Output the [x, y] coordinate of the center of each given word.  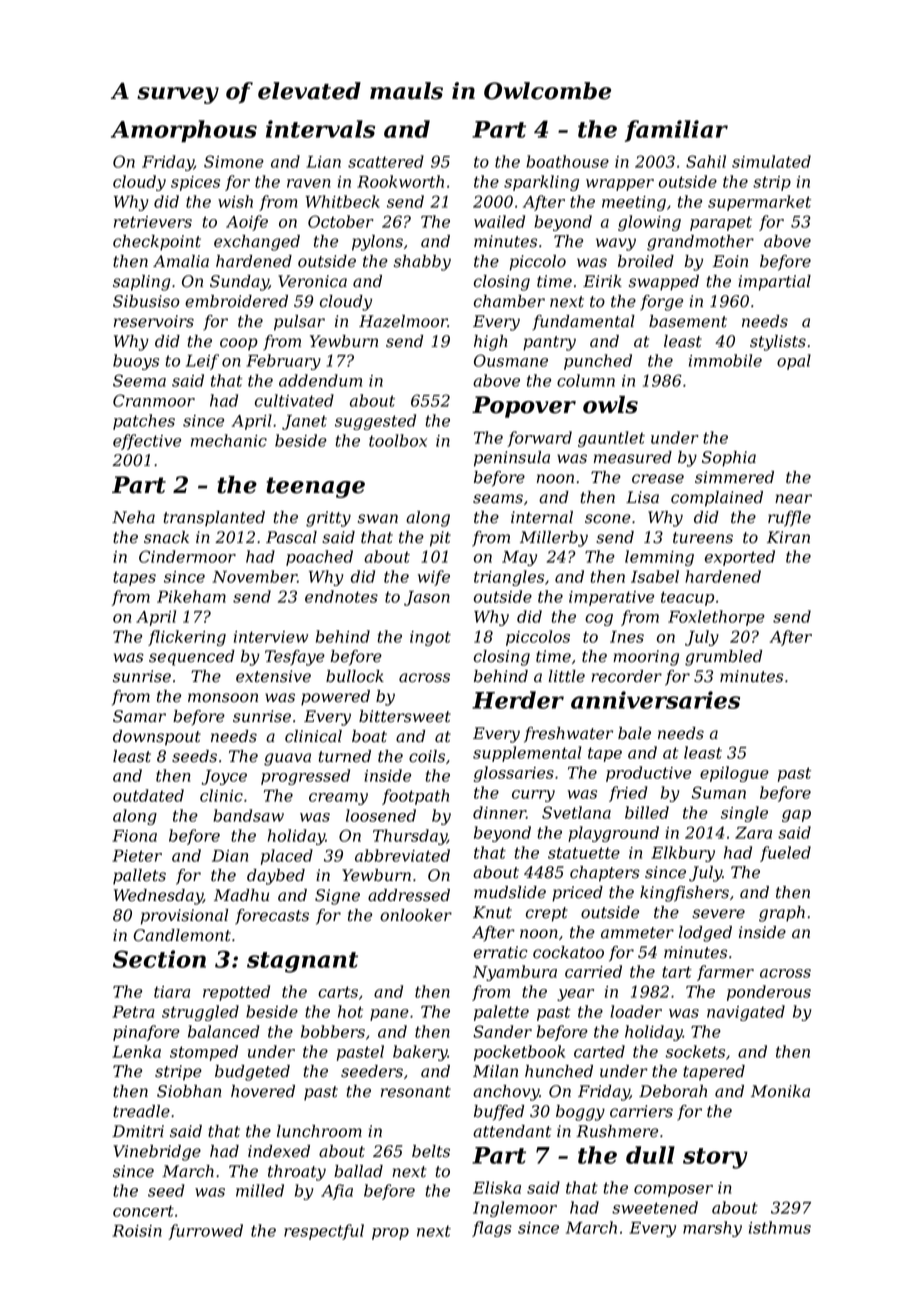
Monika [780, 1091]
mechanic [229, 440]
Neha [133, 517]
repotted [236, 993]
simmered [734, 477]
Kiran [788, 537]
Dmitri [138, 1131]
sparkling [541, 183]
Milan [495, 1071]
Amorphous [184, 131]
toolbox [398, 440]
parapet [721, 223]
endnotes [341, 596]
